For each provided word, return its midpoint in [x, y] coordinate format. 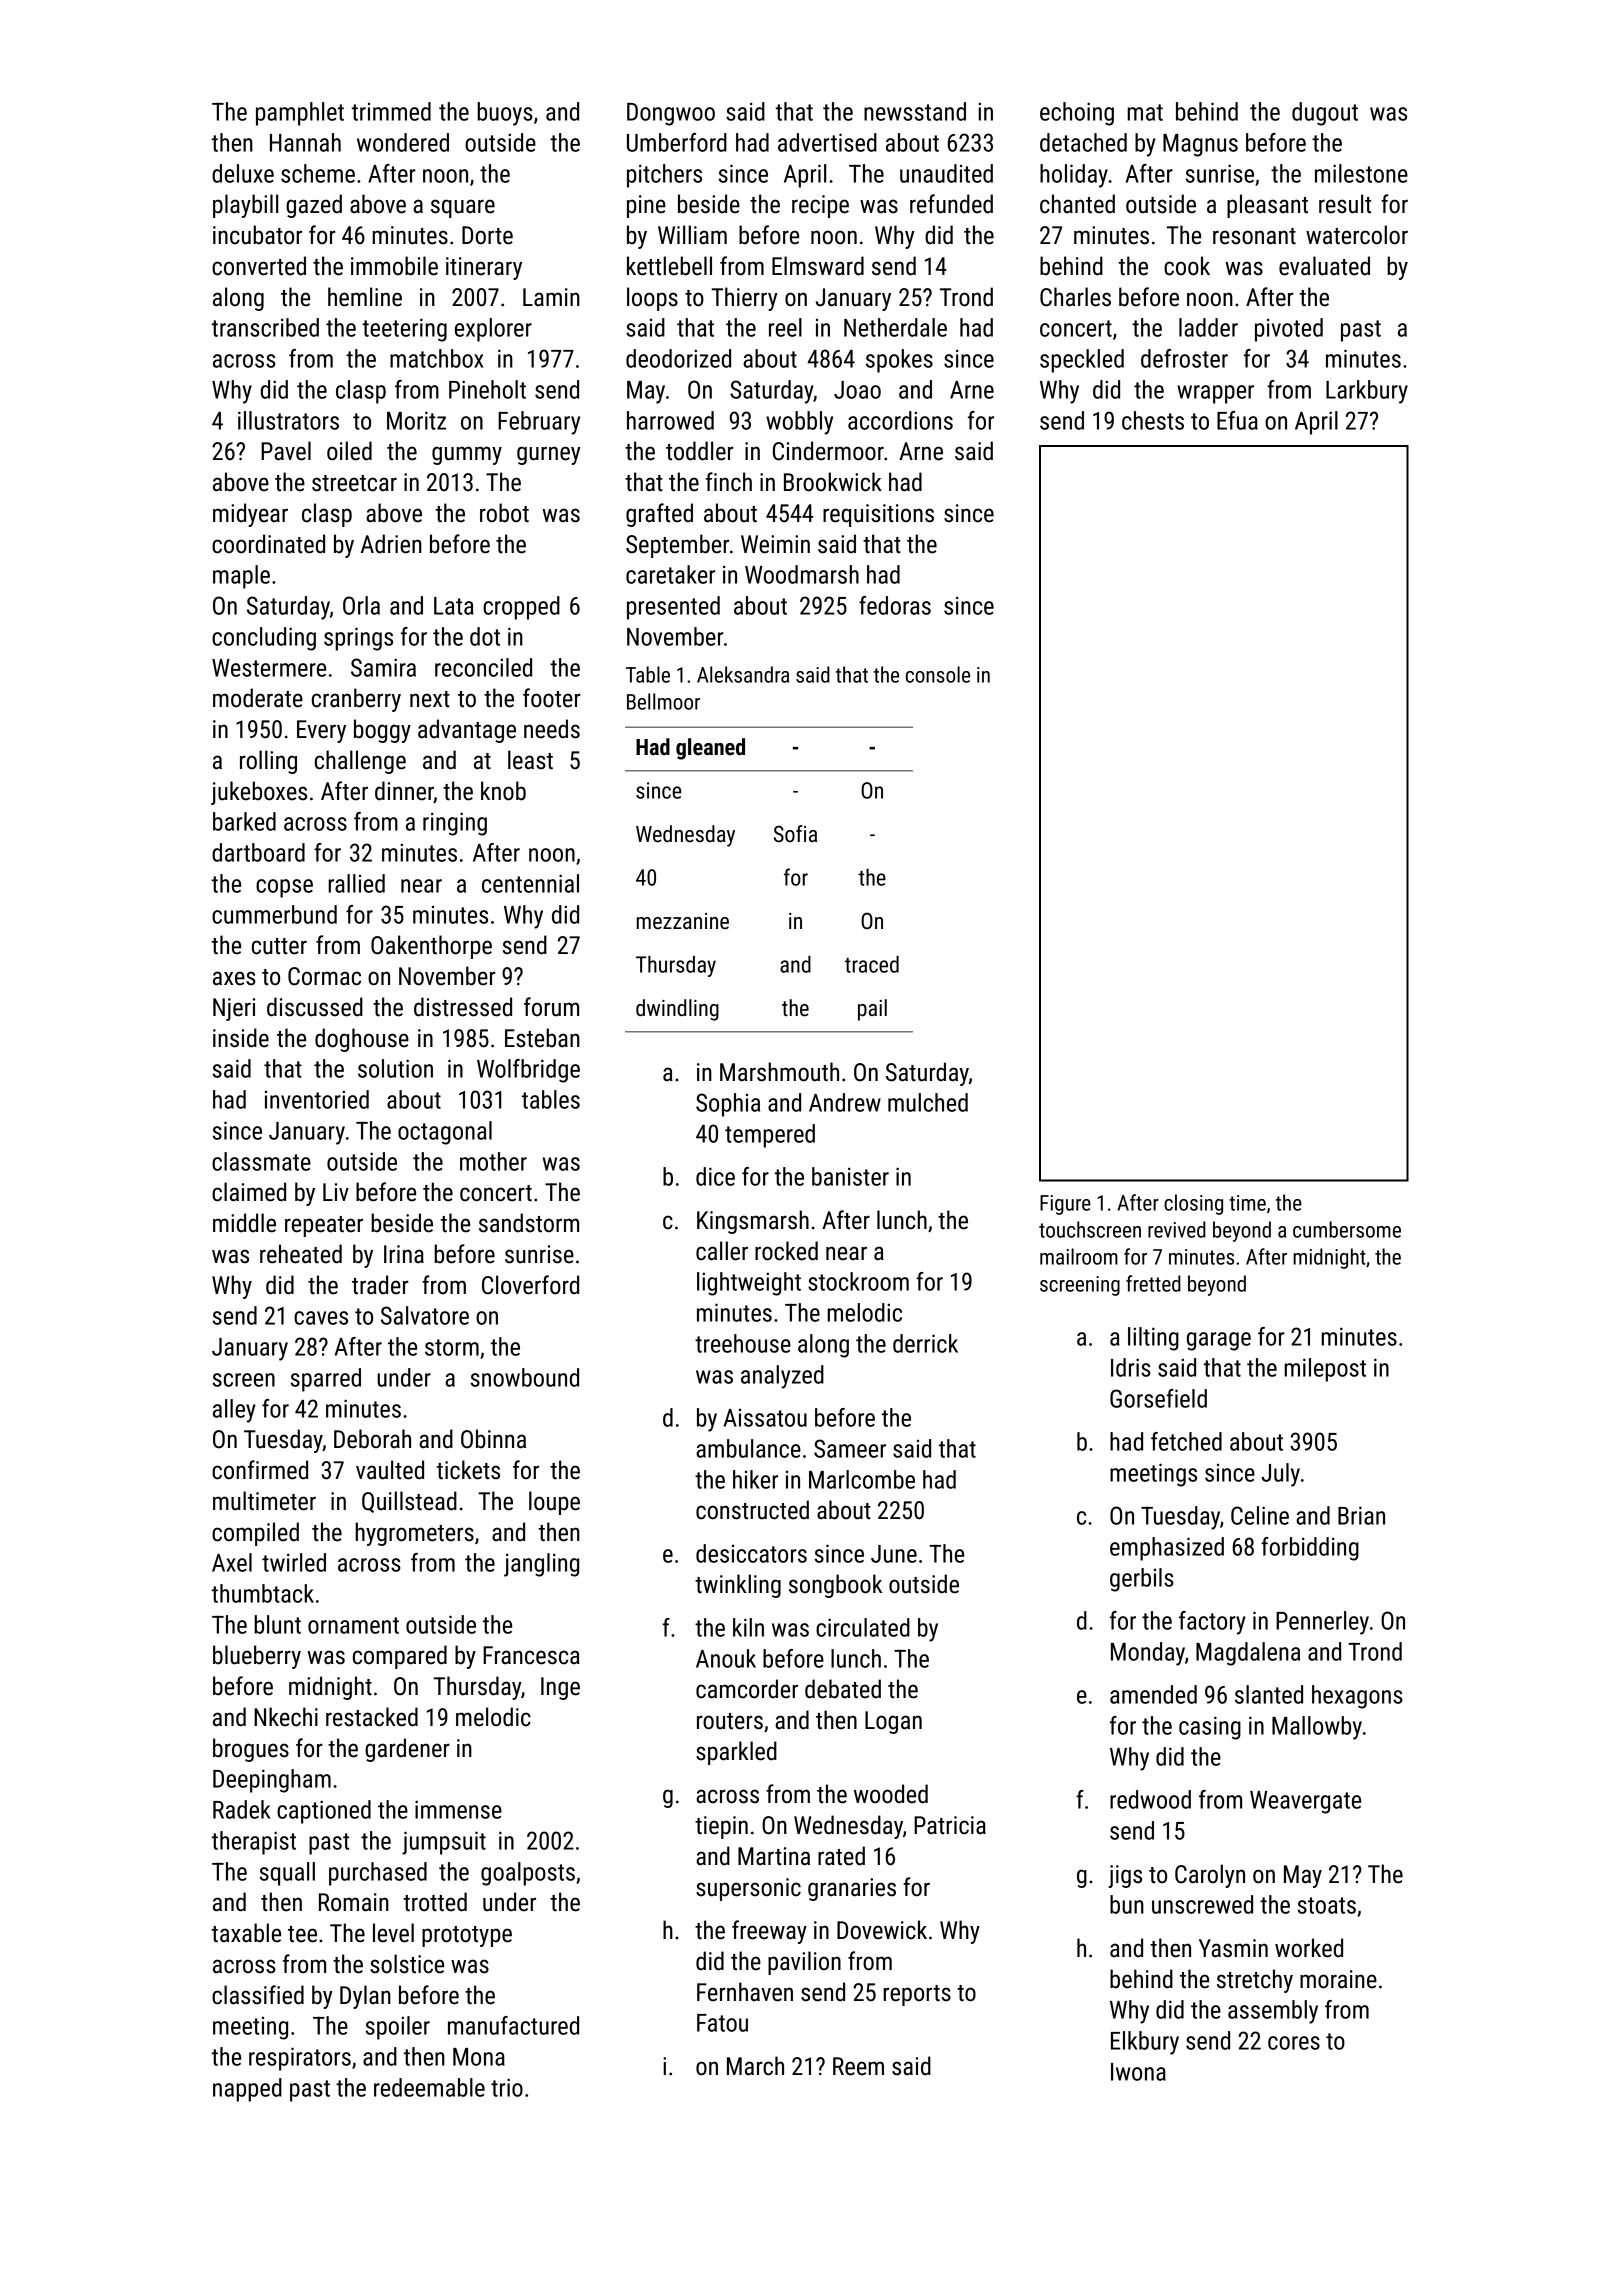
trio [507, 2087]
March [755, 2066]
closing [1193, 1204]
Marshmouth [779, 1072]
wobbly [799, 423]
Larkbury [1367, 392]
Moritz [416, 420]
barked [244, 821]
